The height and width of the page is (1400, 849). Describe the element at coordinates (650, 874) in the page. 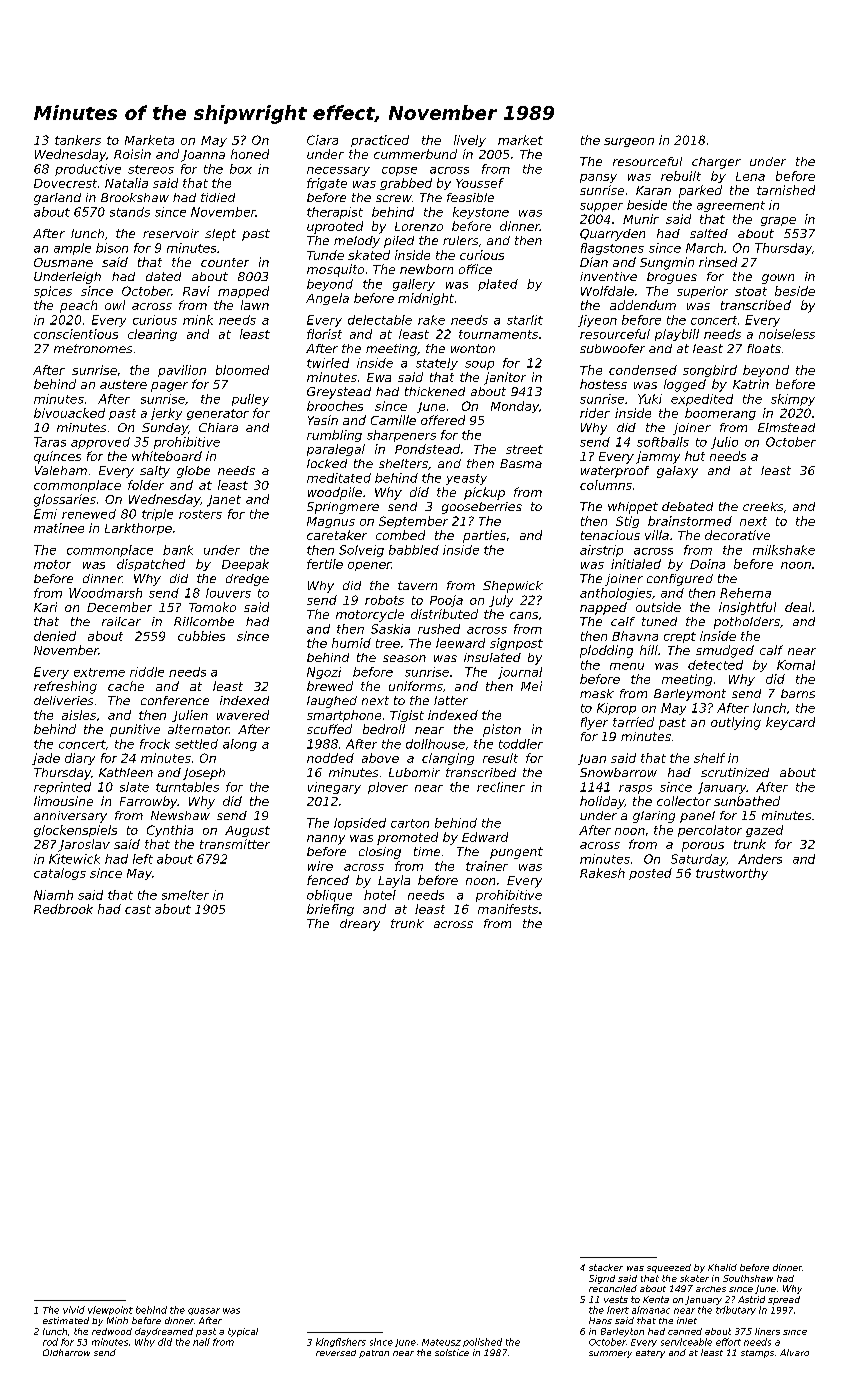

I see `posted` at that location.
